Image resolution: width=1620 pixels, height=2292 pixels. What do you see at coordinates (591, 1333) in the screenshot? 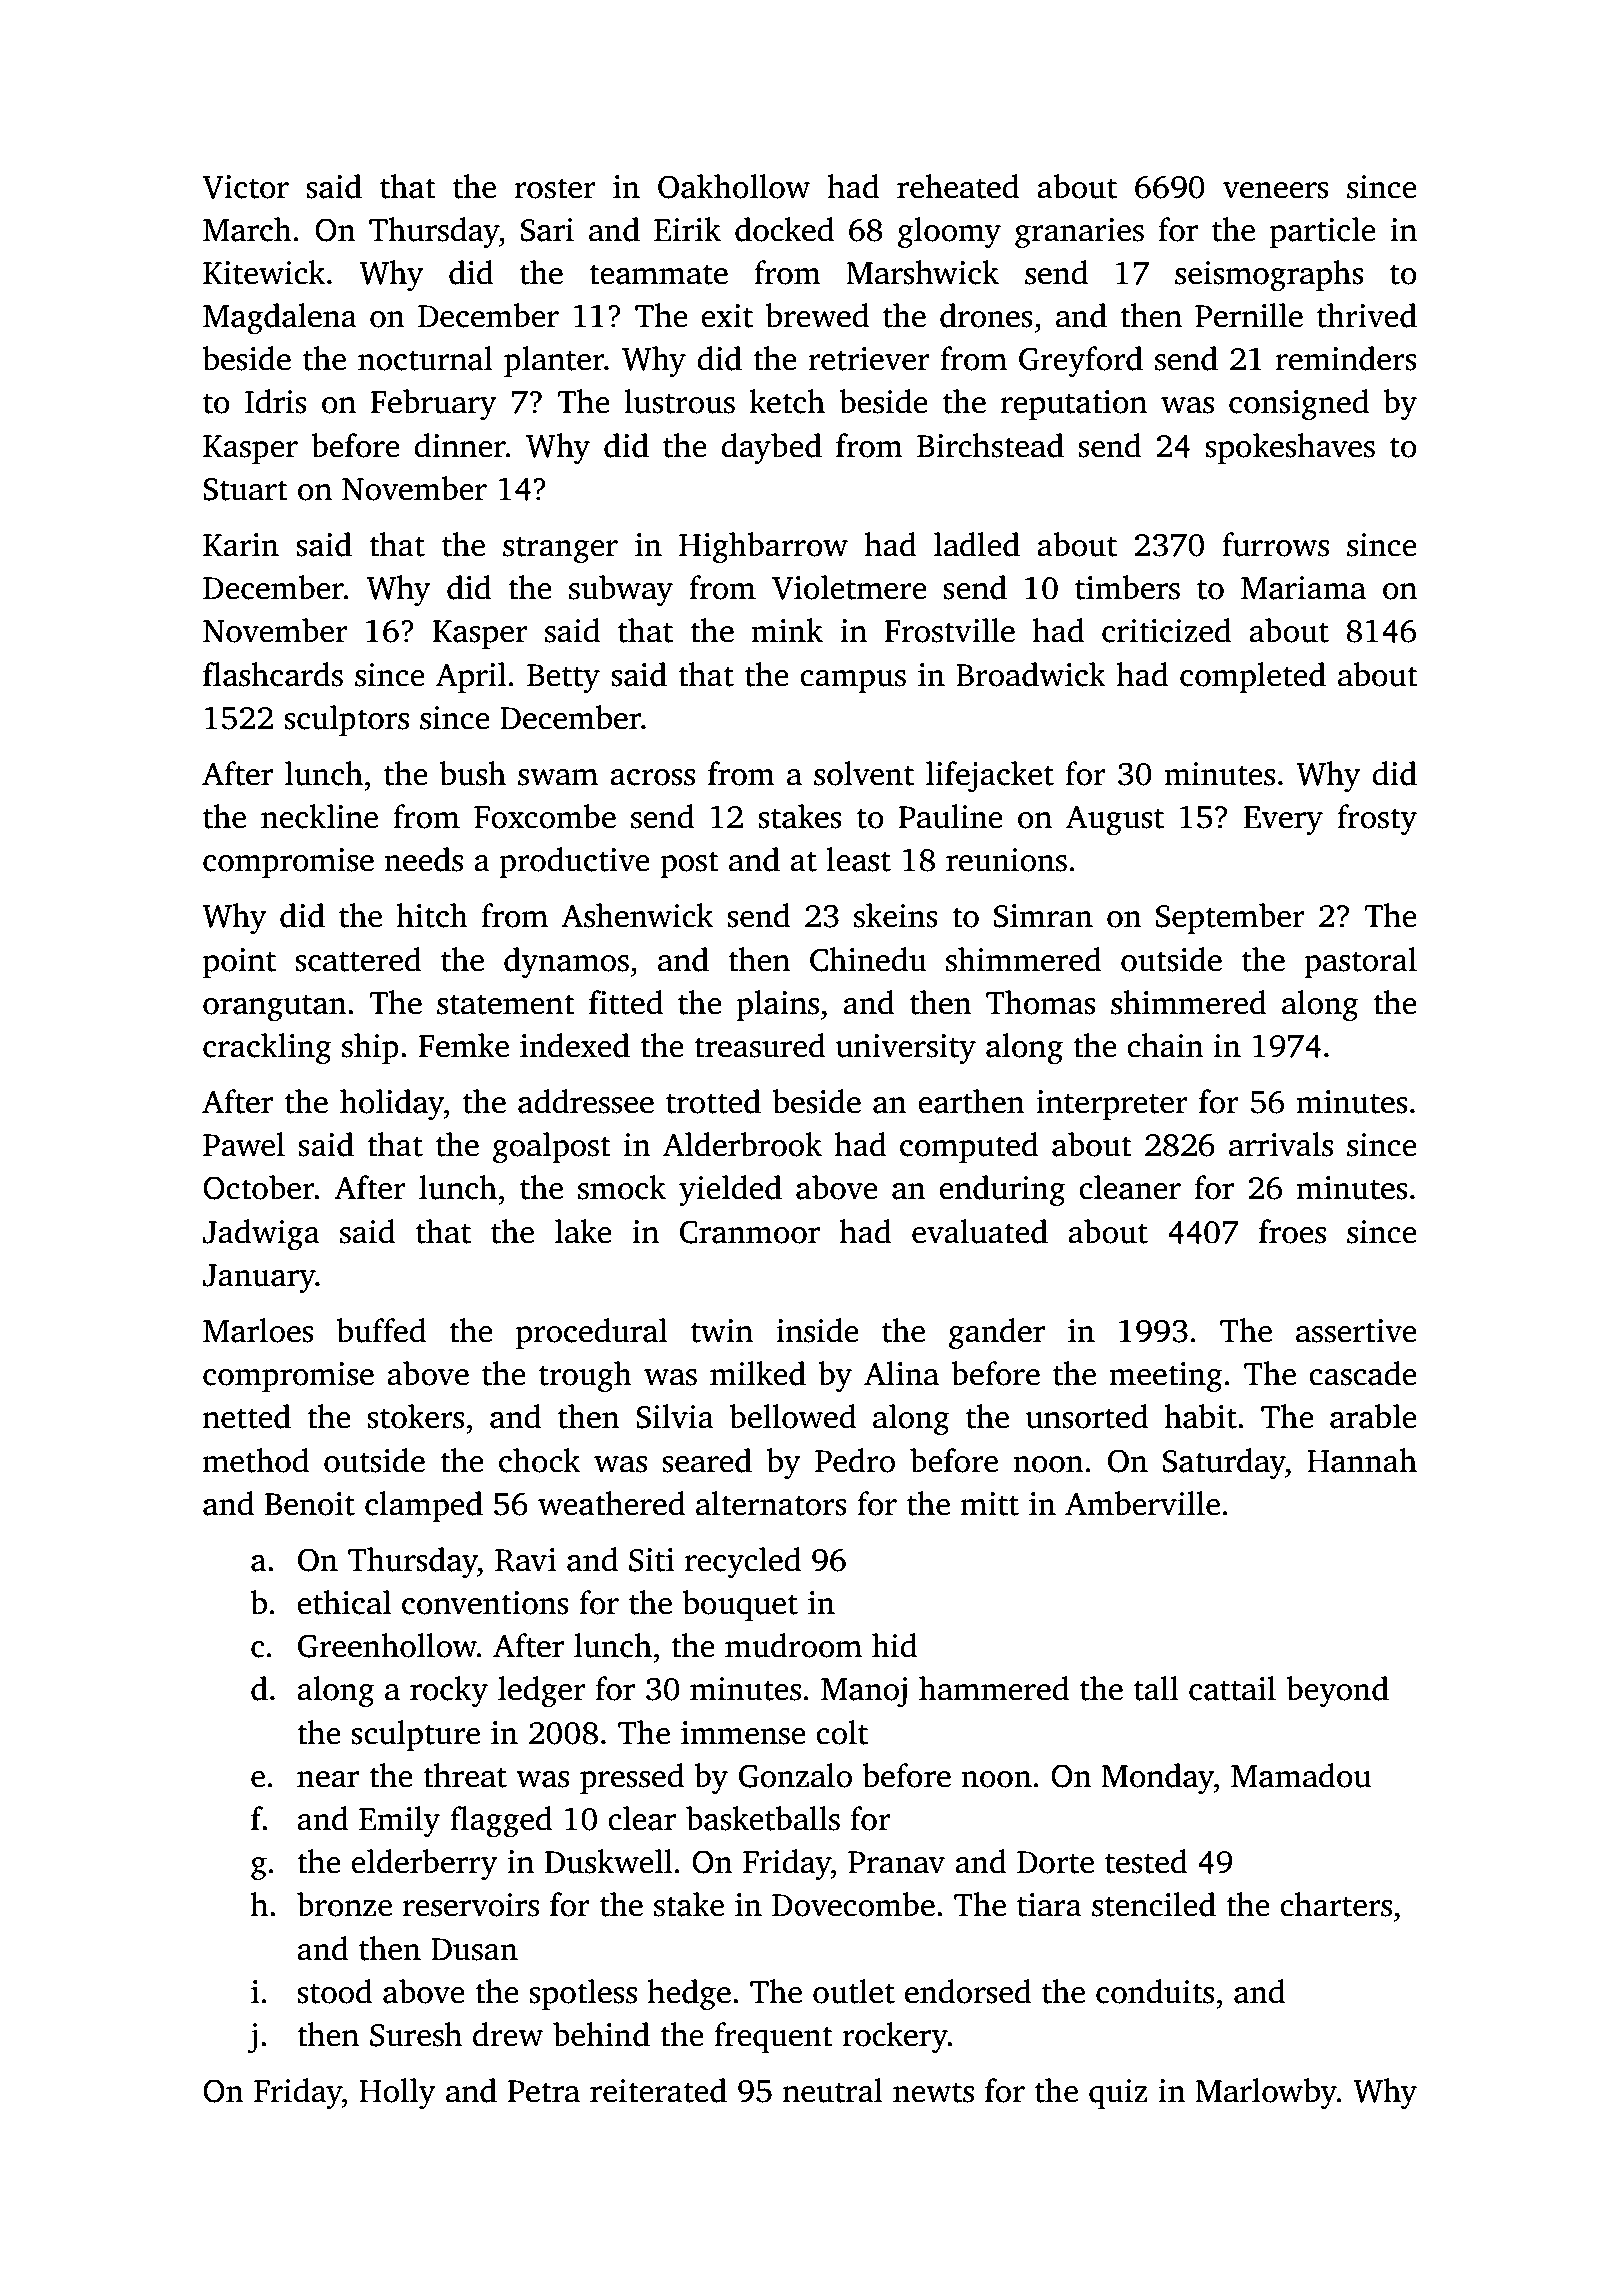
I see `procedural` at bounding box center [591, 1333].
